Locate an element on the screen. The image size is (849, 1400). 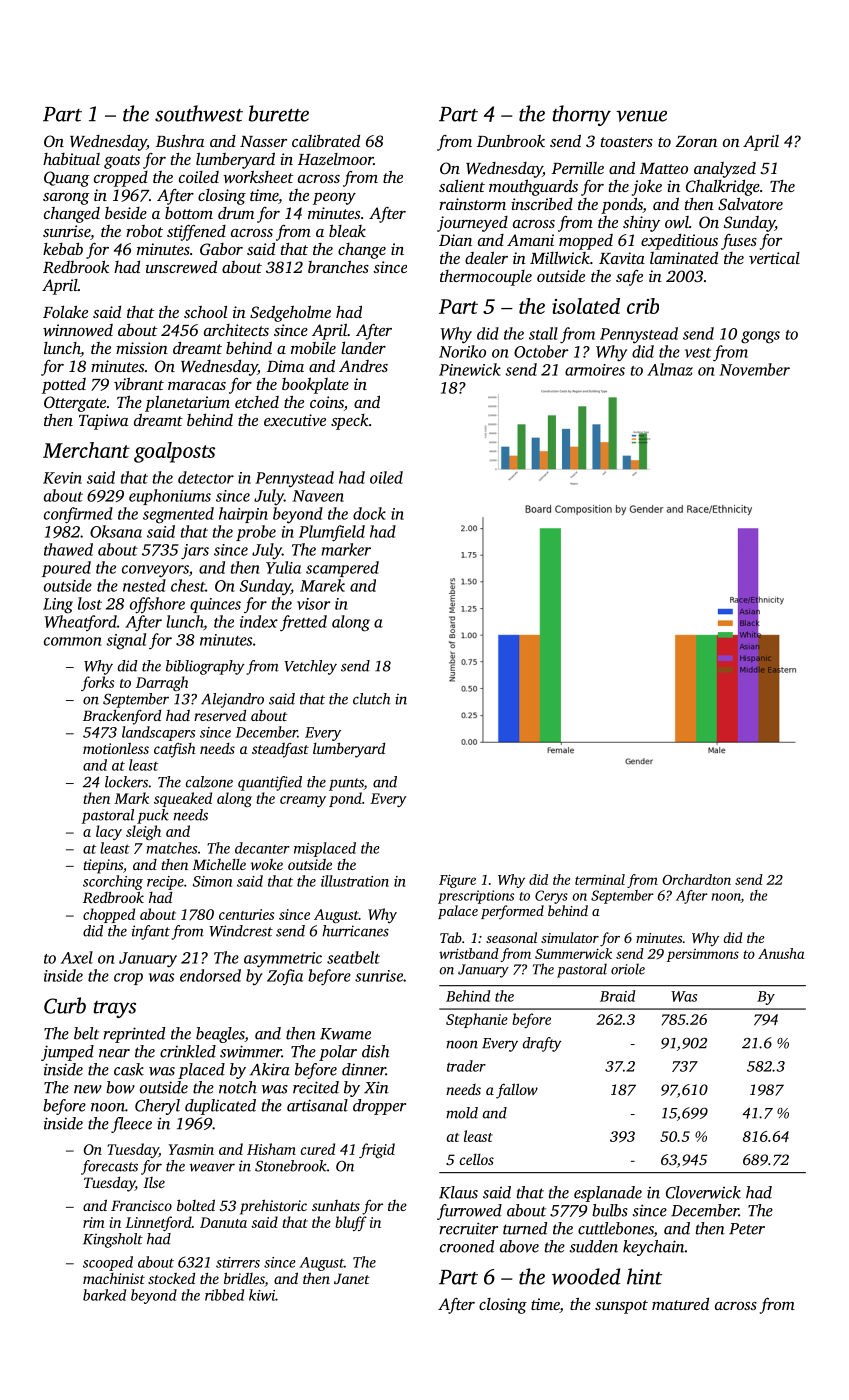
venue is located at coordinates (641, 116).
